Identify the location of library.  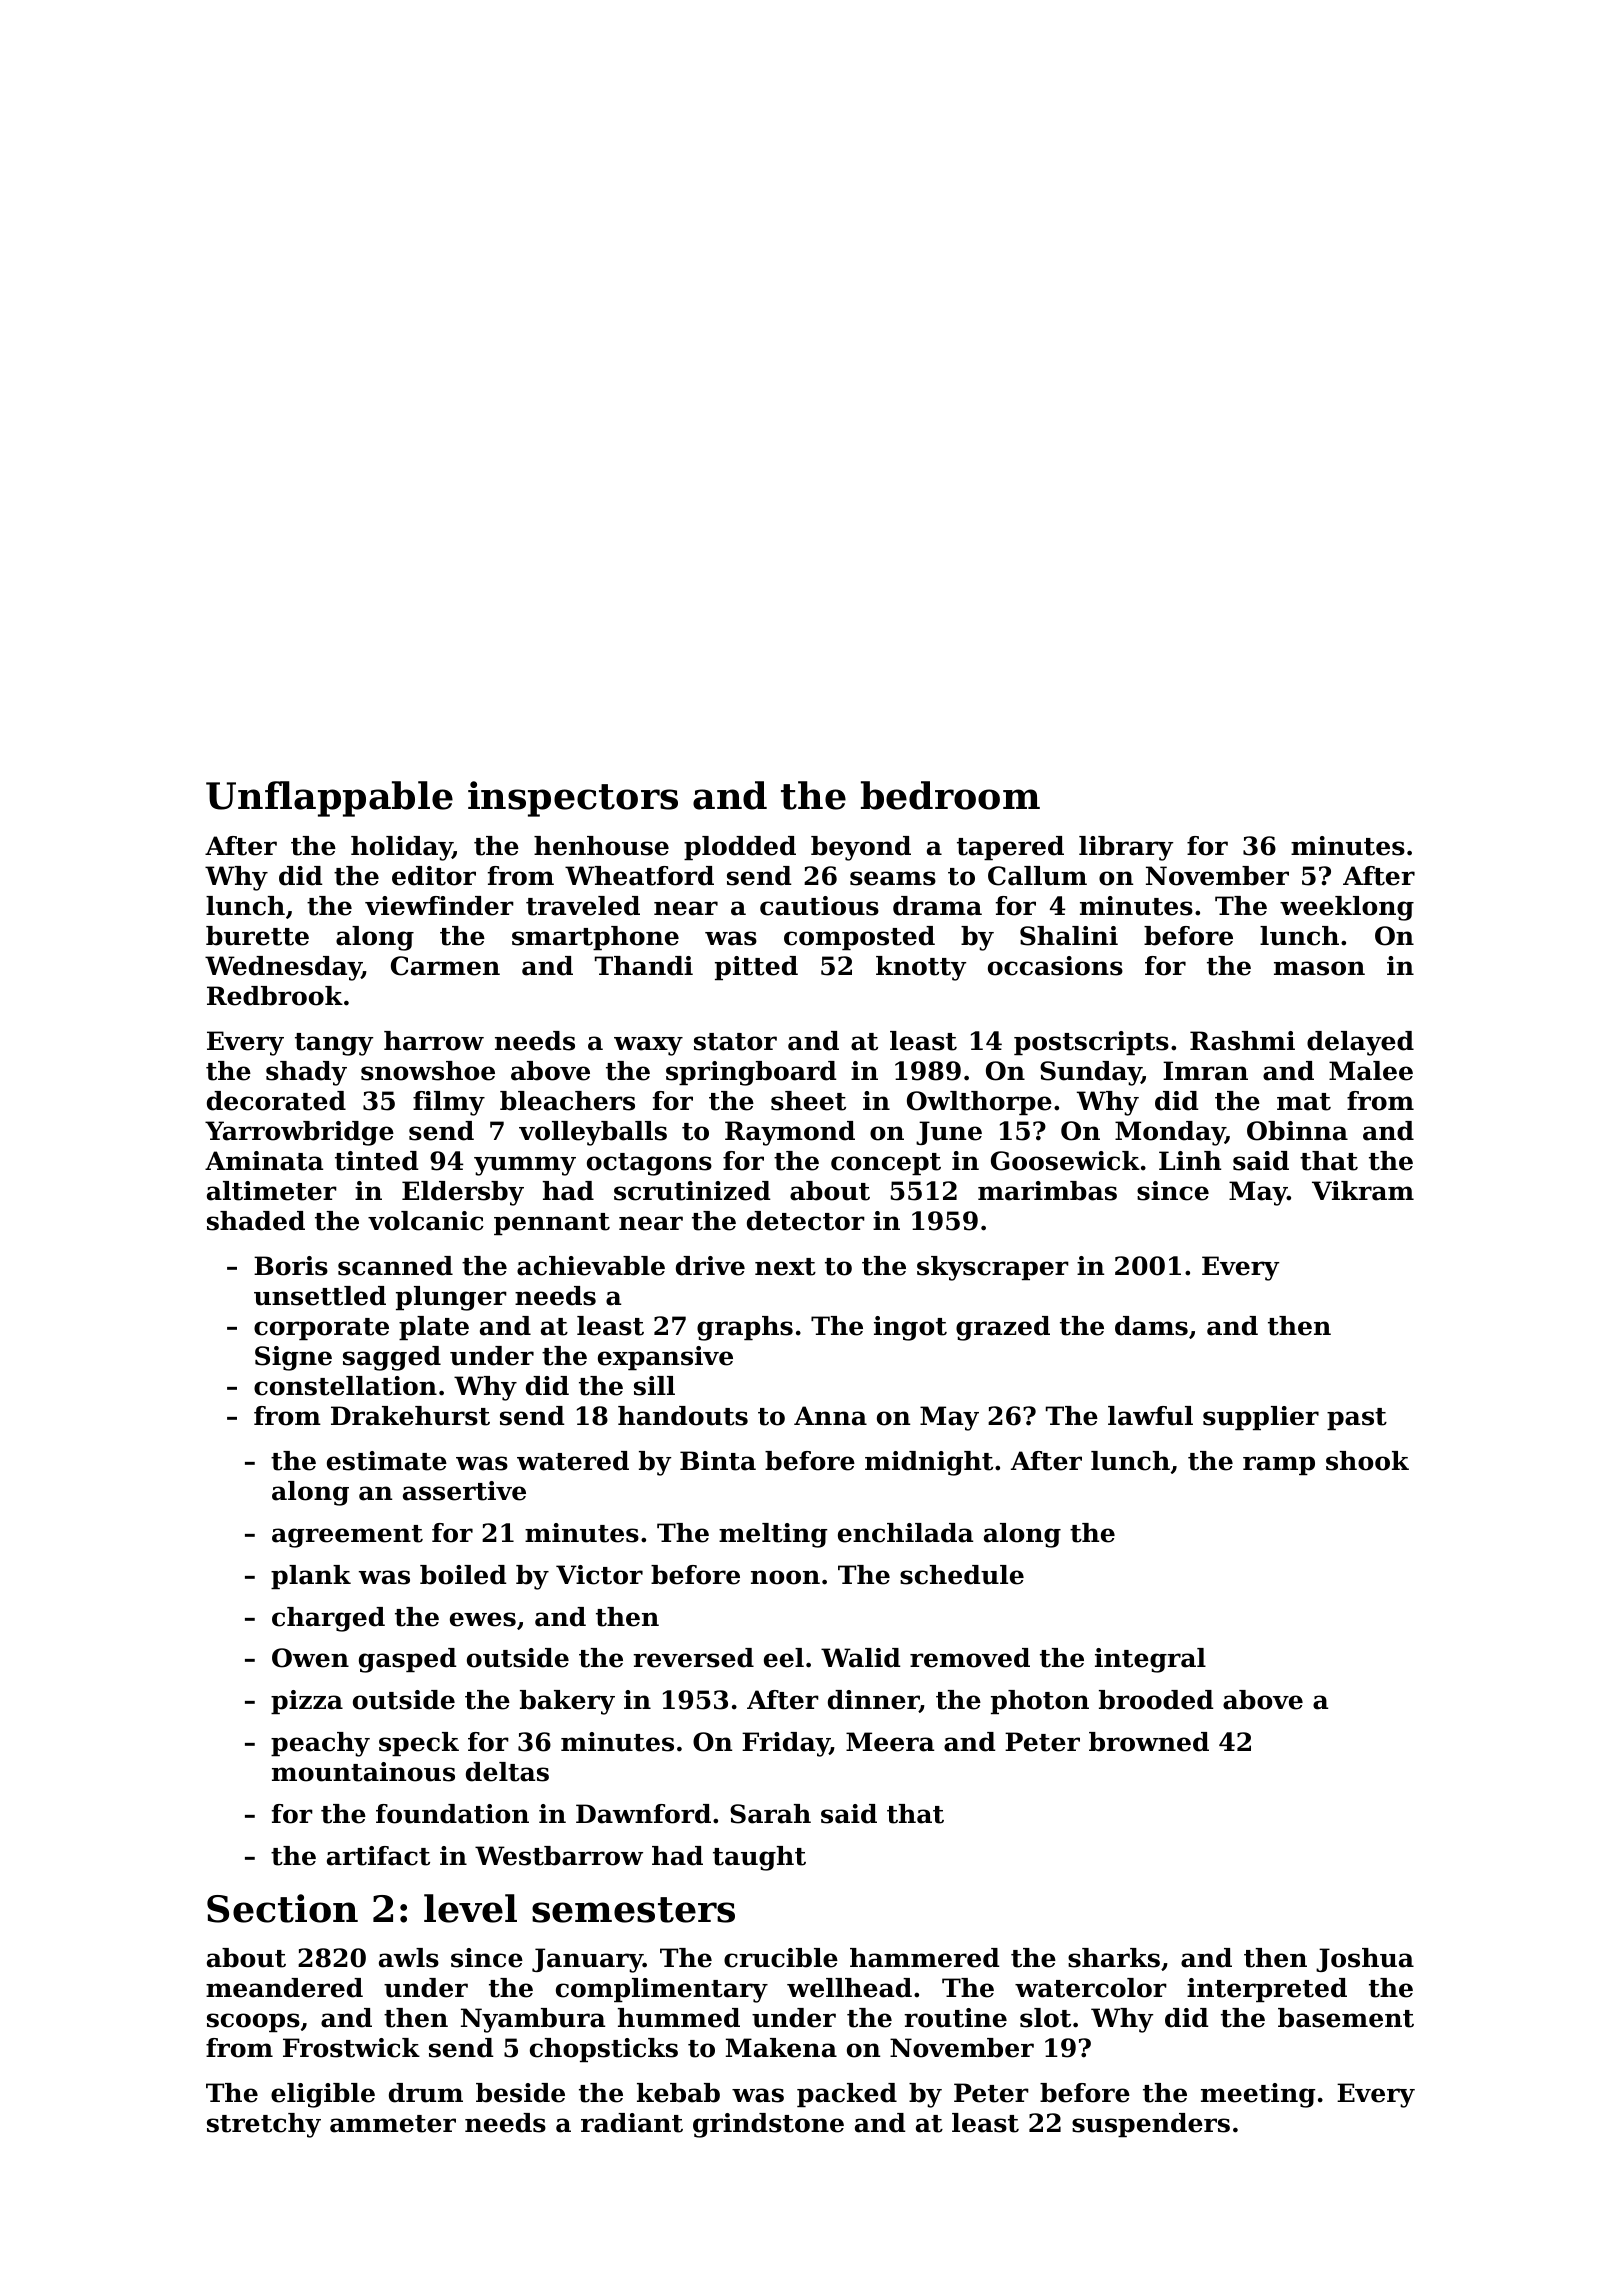
(1126, 848).
